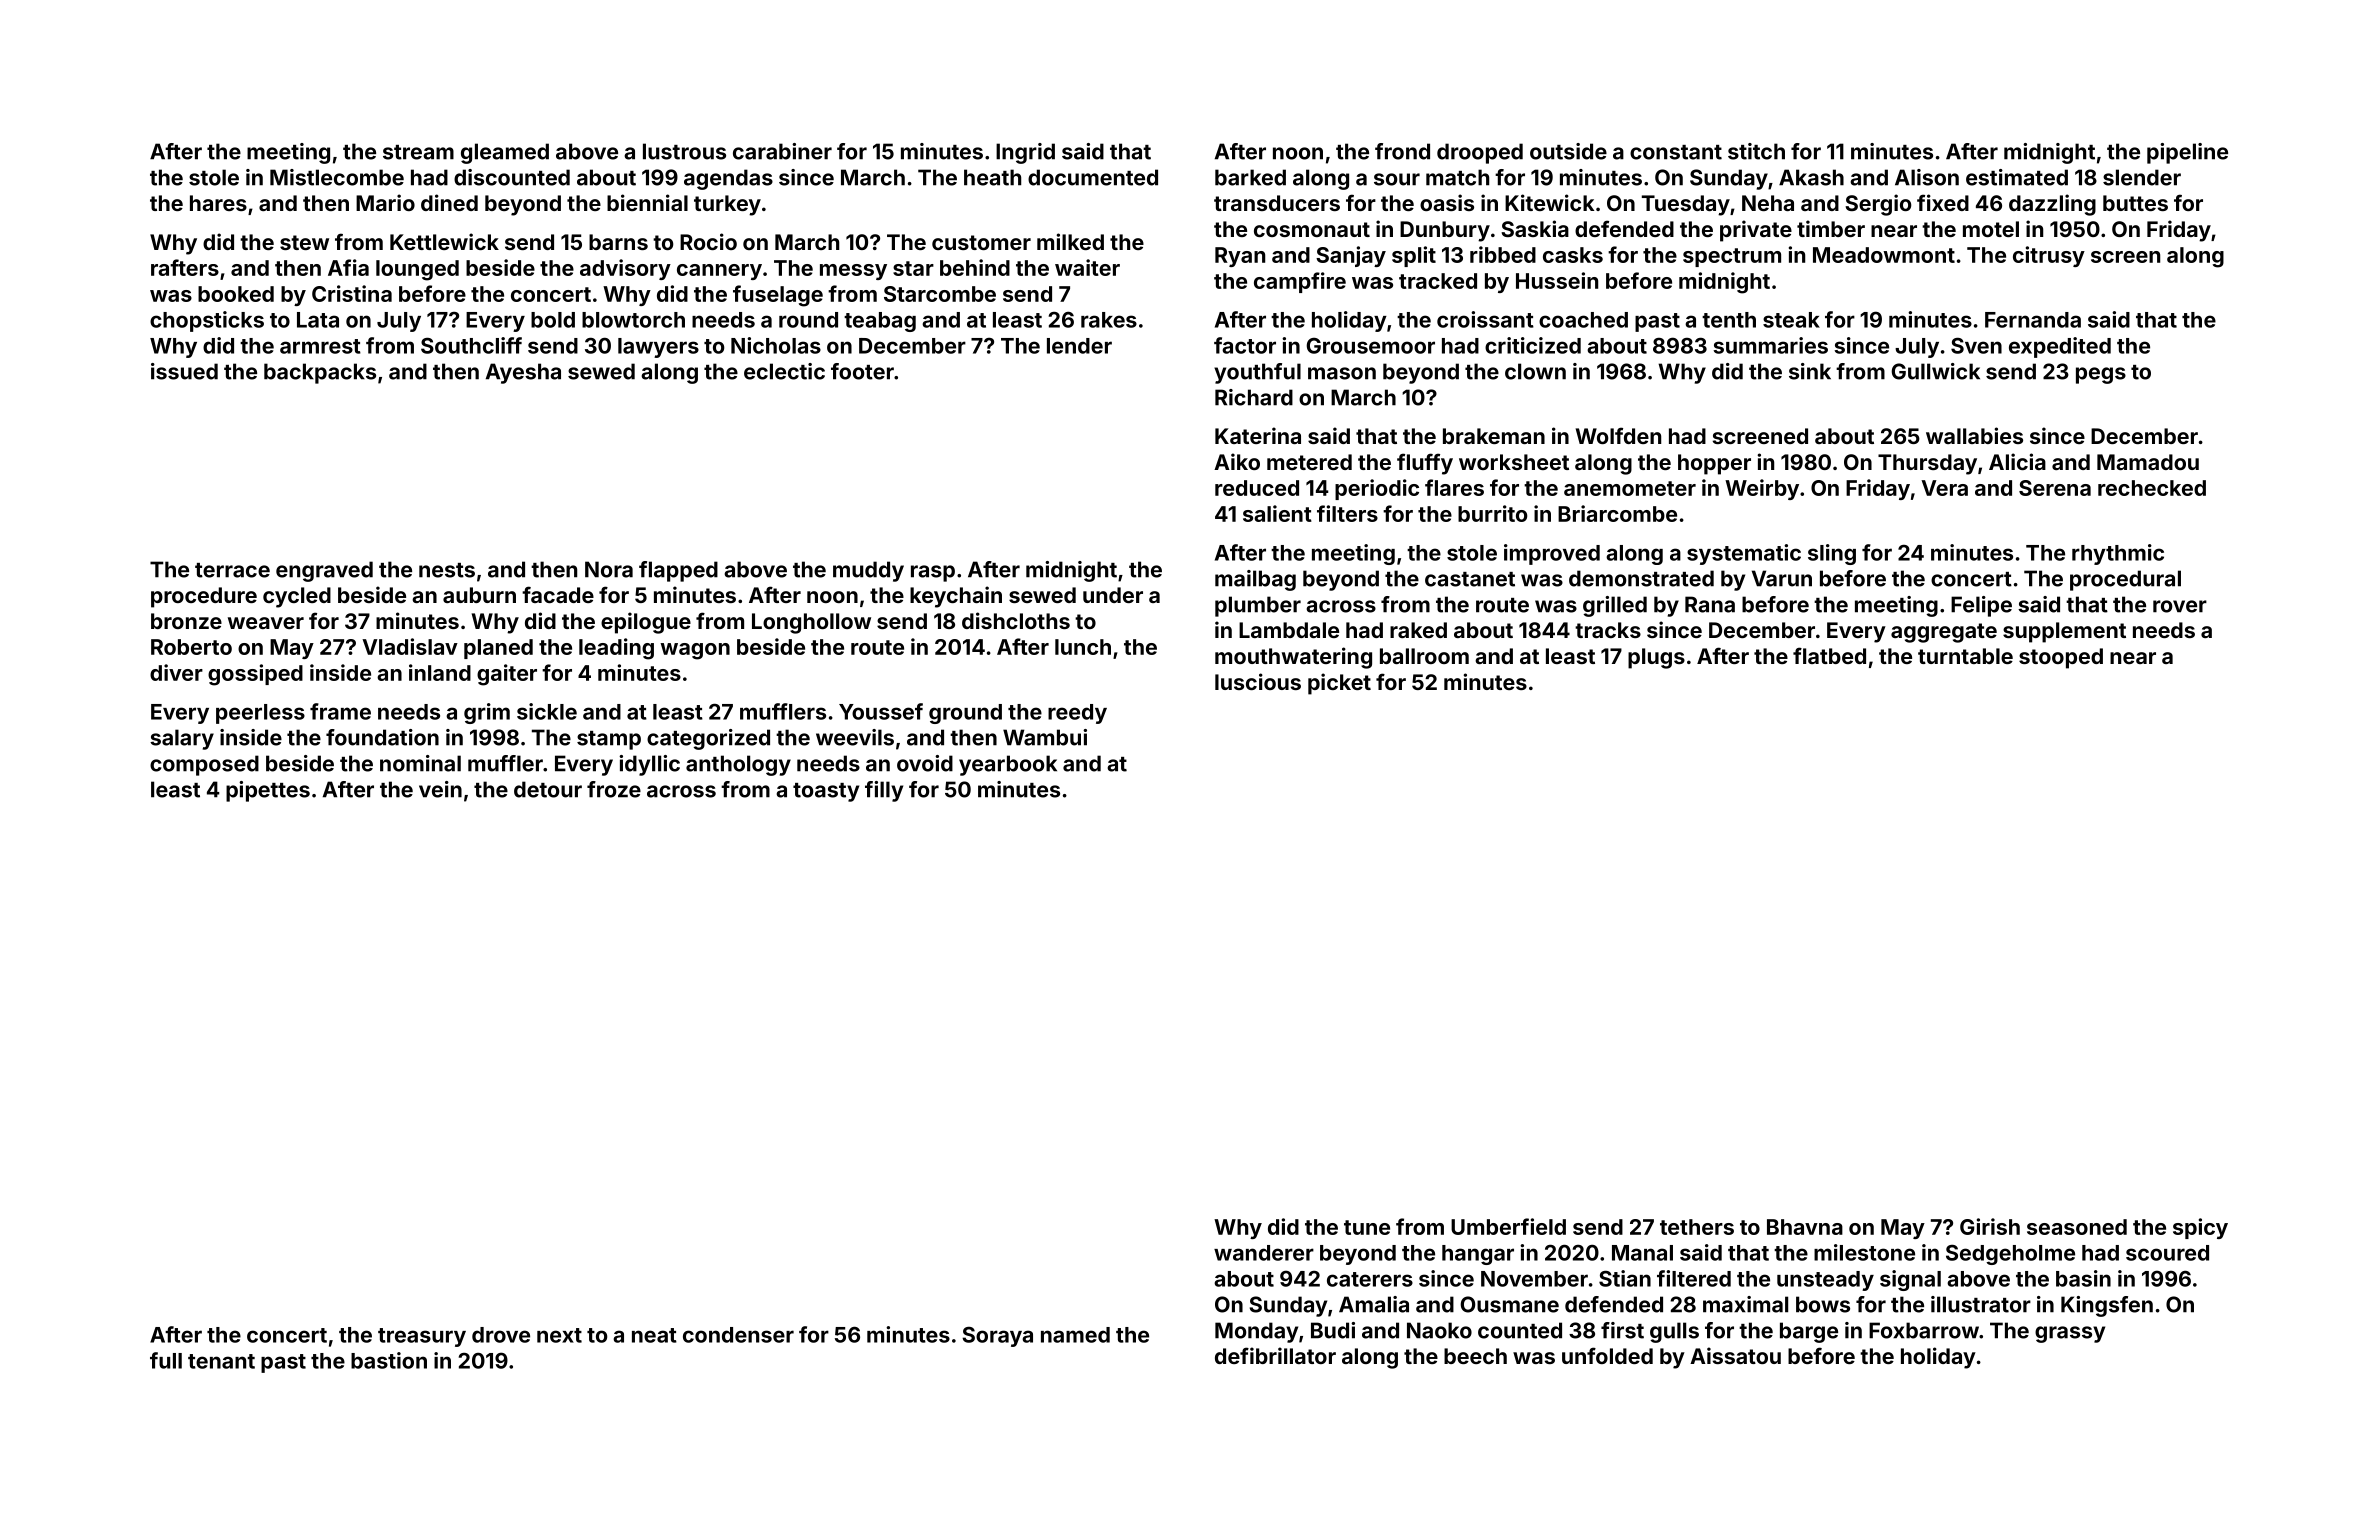 This page has height=1540, width=2380. I want to click on toasty, so click(826, 792).
